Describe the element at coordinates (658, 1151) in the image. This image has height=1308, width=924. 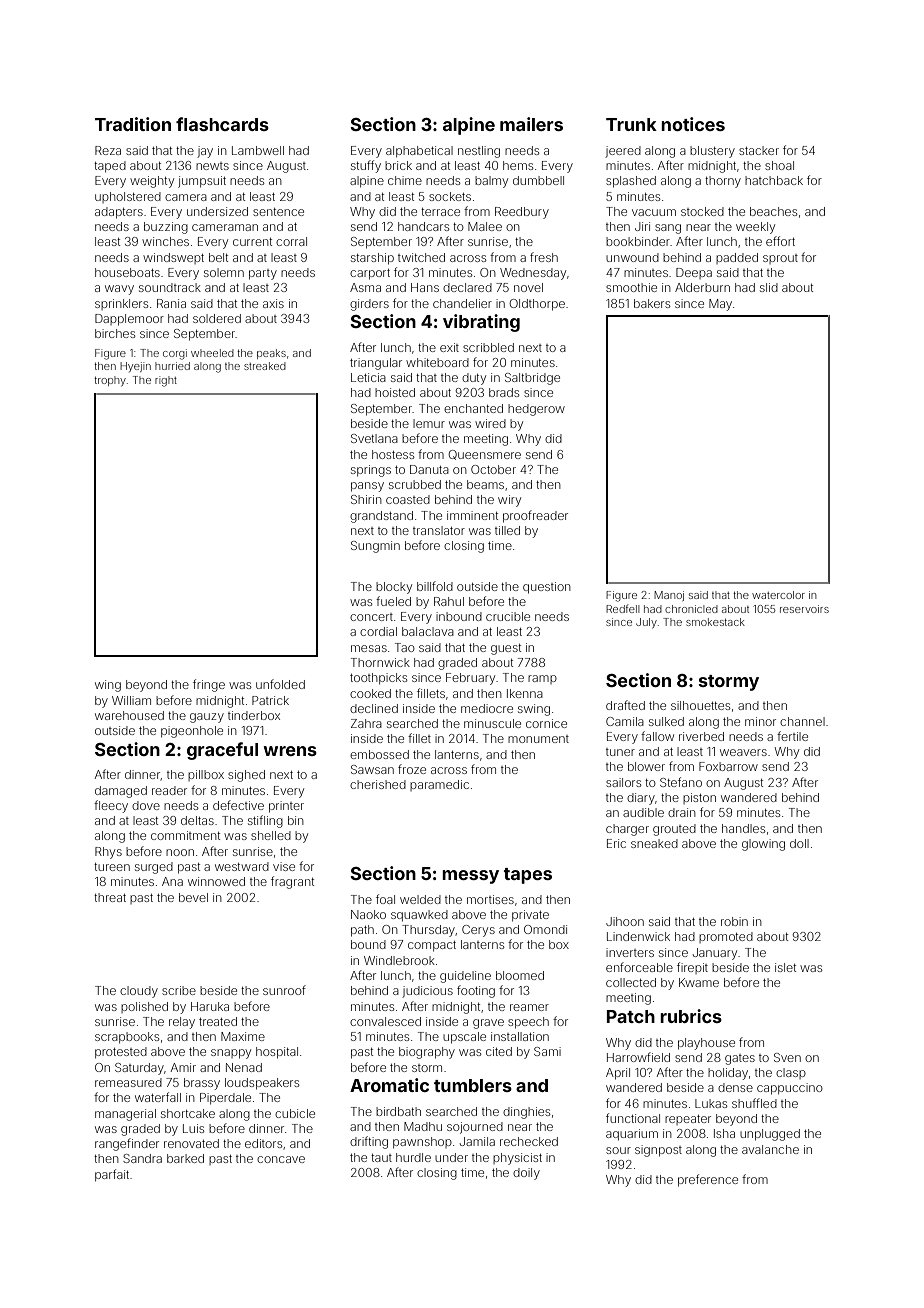
I see `signpost` at that location.
